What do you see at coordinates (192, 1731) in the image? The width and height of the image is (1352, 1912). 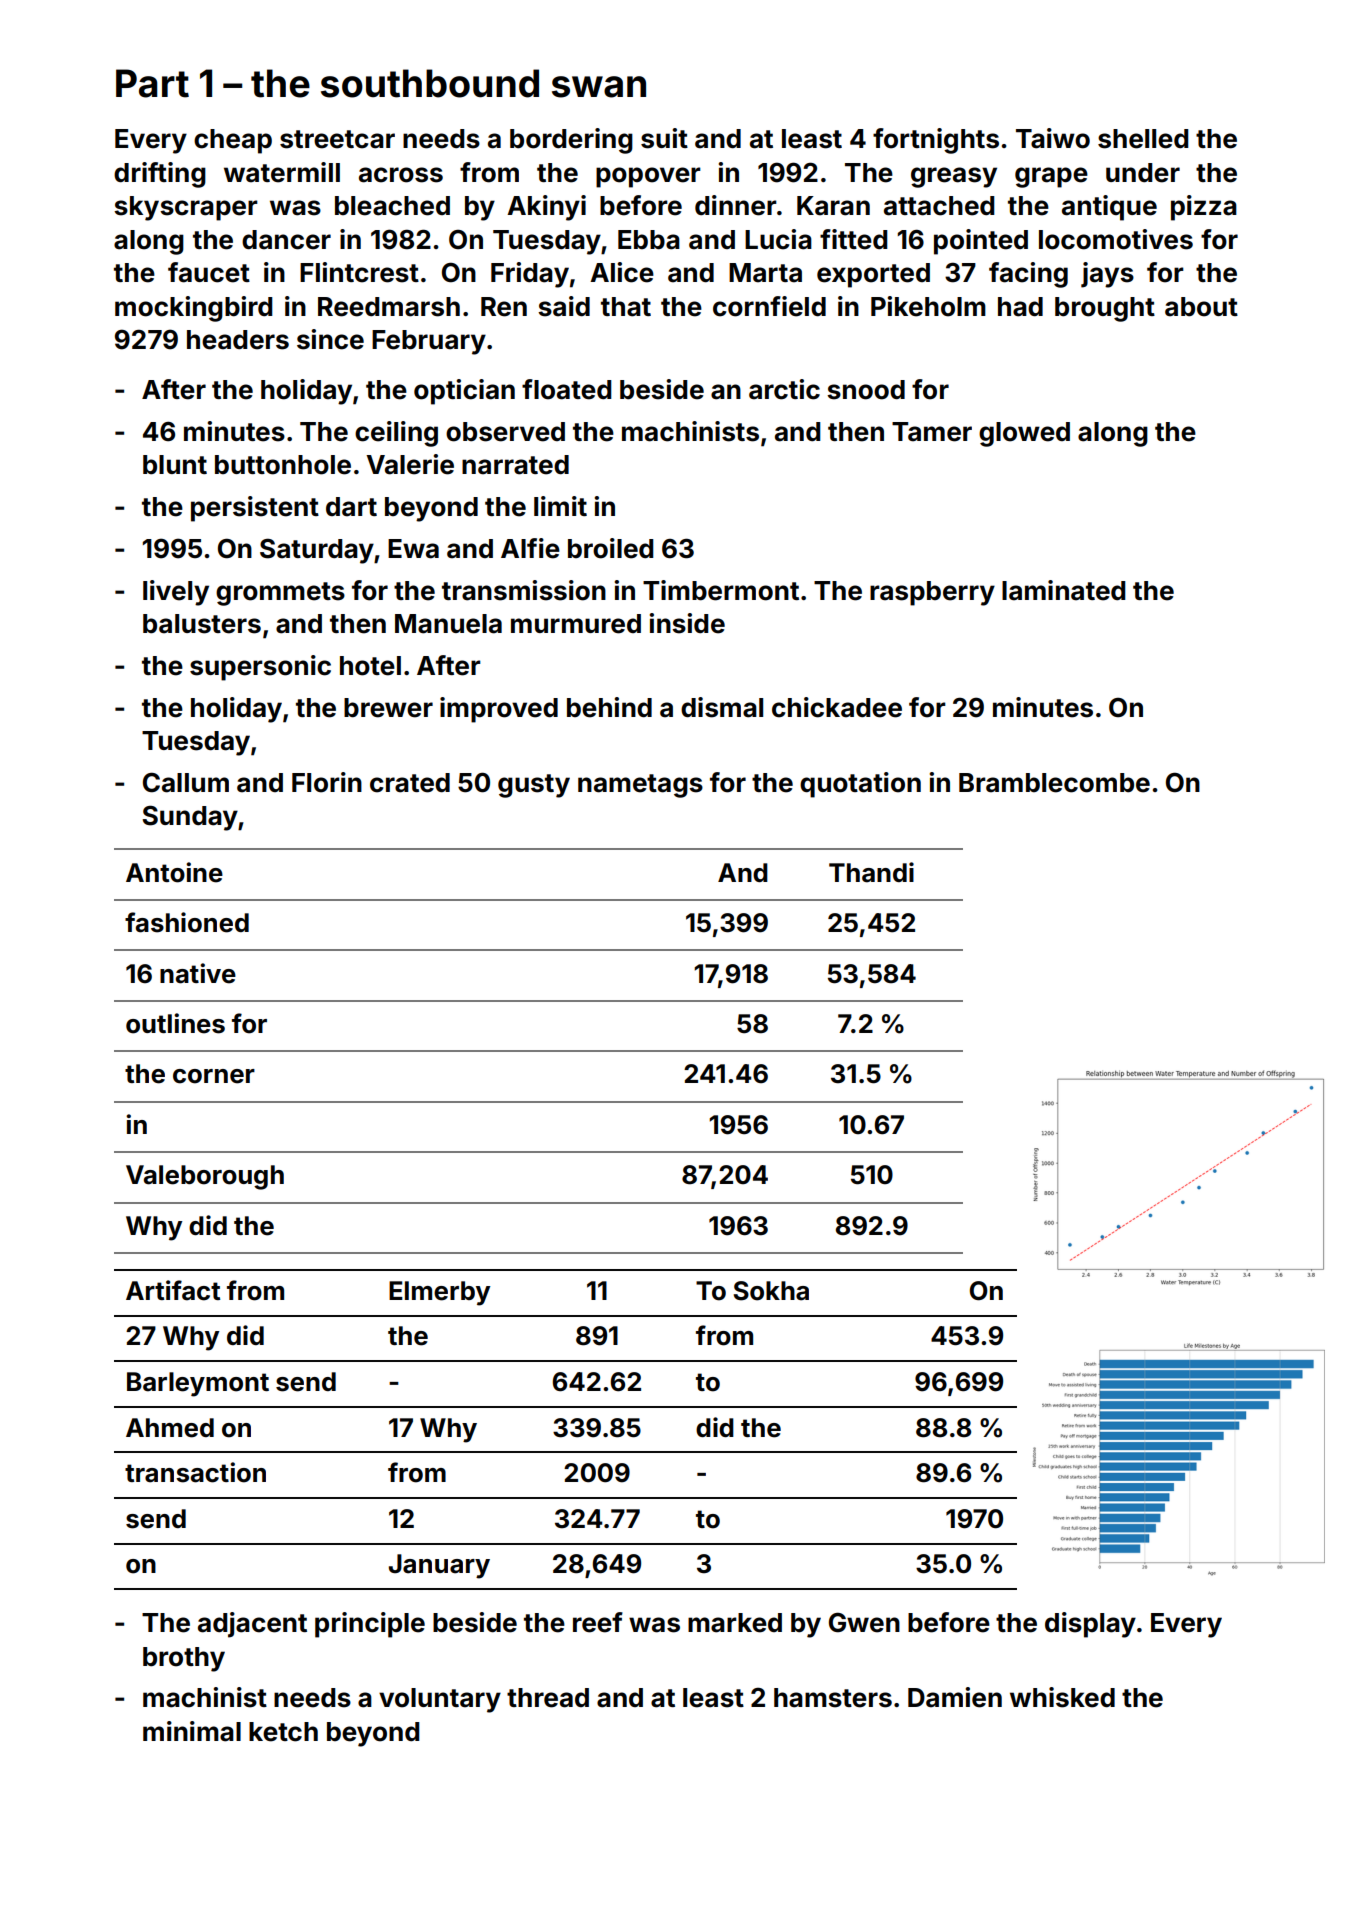 I see `minimal` at bounding box center [192, 1731].
